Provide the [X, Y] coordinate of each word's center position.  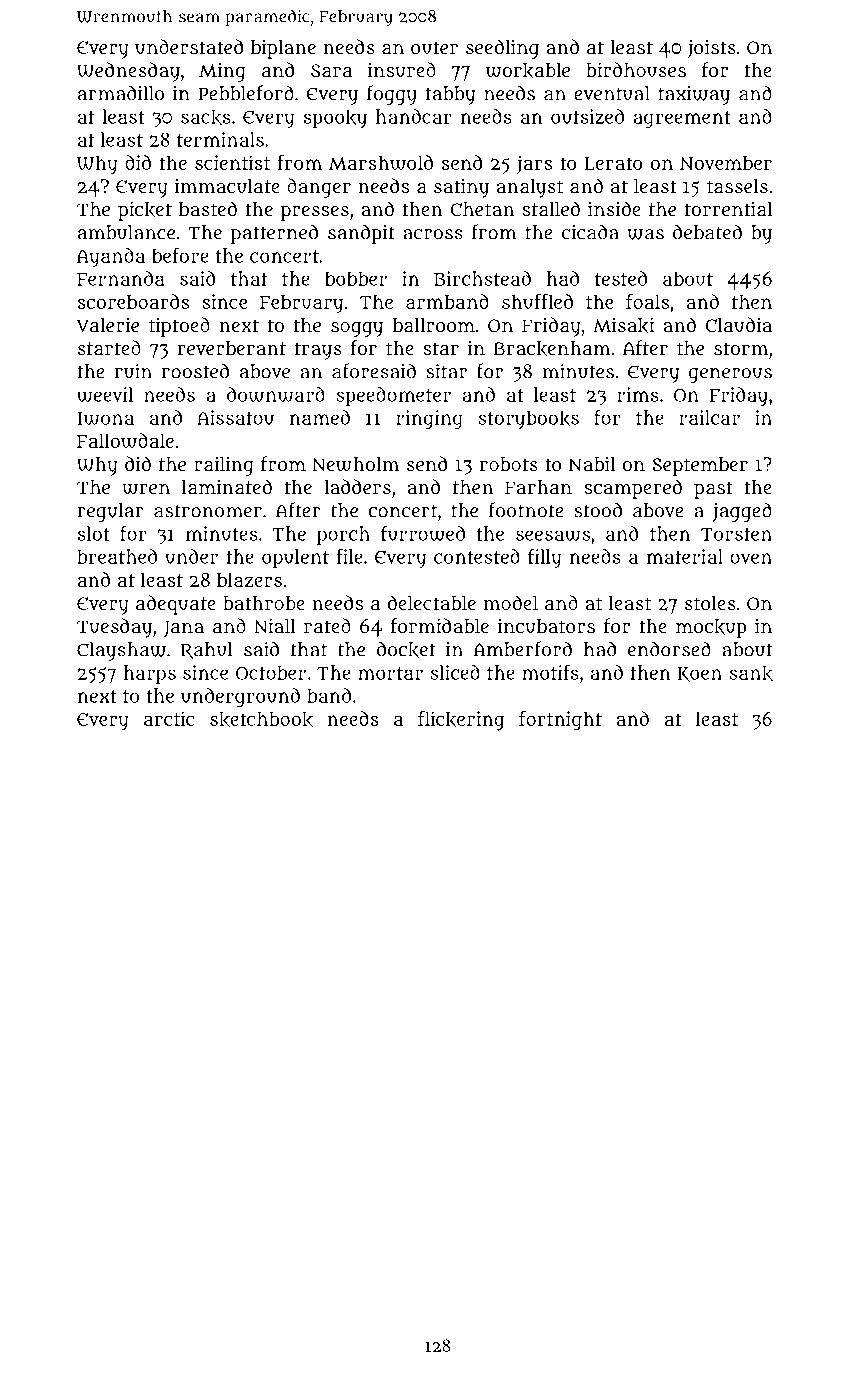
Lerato [613, 164]
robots [509, 464]
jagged [742, 512]
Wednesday [128, 72]
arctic [169, 718]
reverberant [231, 348]
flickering [461, 721]
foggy [392, 95]
